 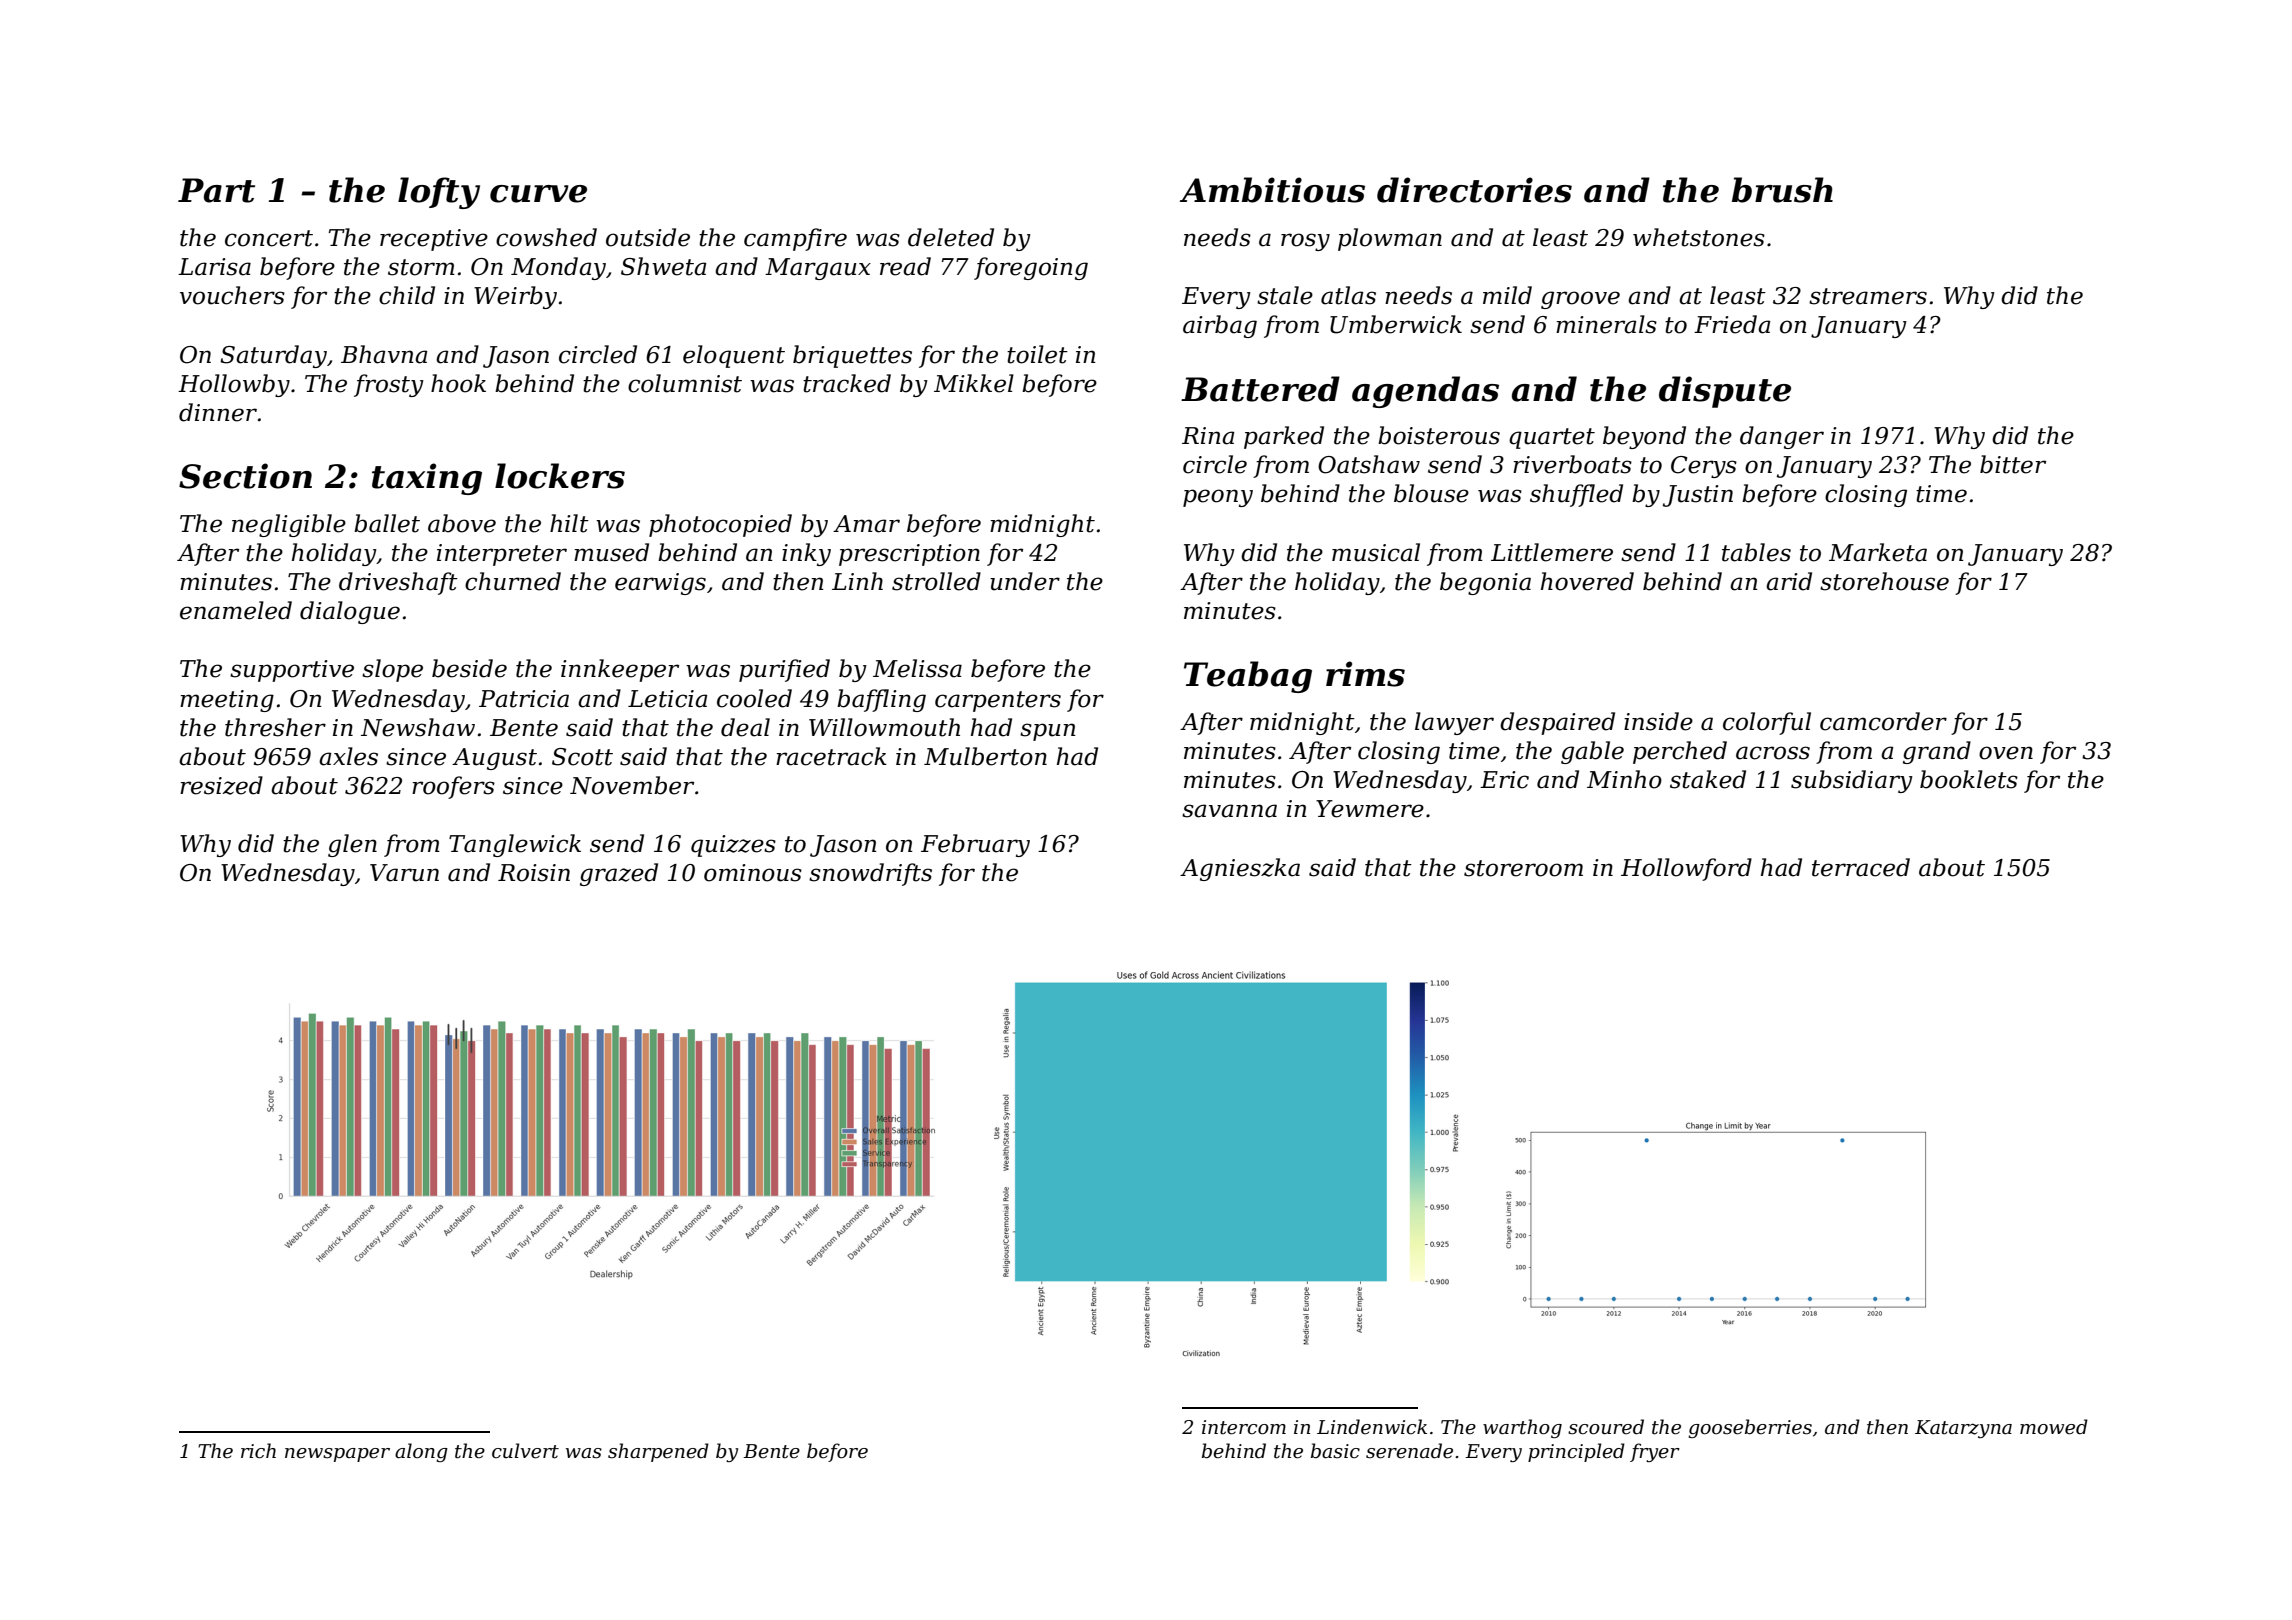 I want to click on rich, so click(x=258, y=1451).
